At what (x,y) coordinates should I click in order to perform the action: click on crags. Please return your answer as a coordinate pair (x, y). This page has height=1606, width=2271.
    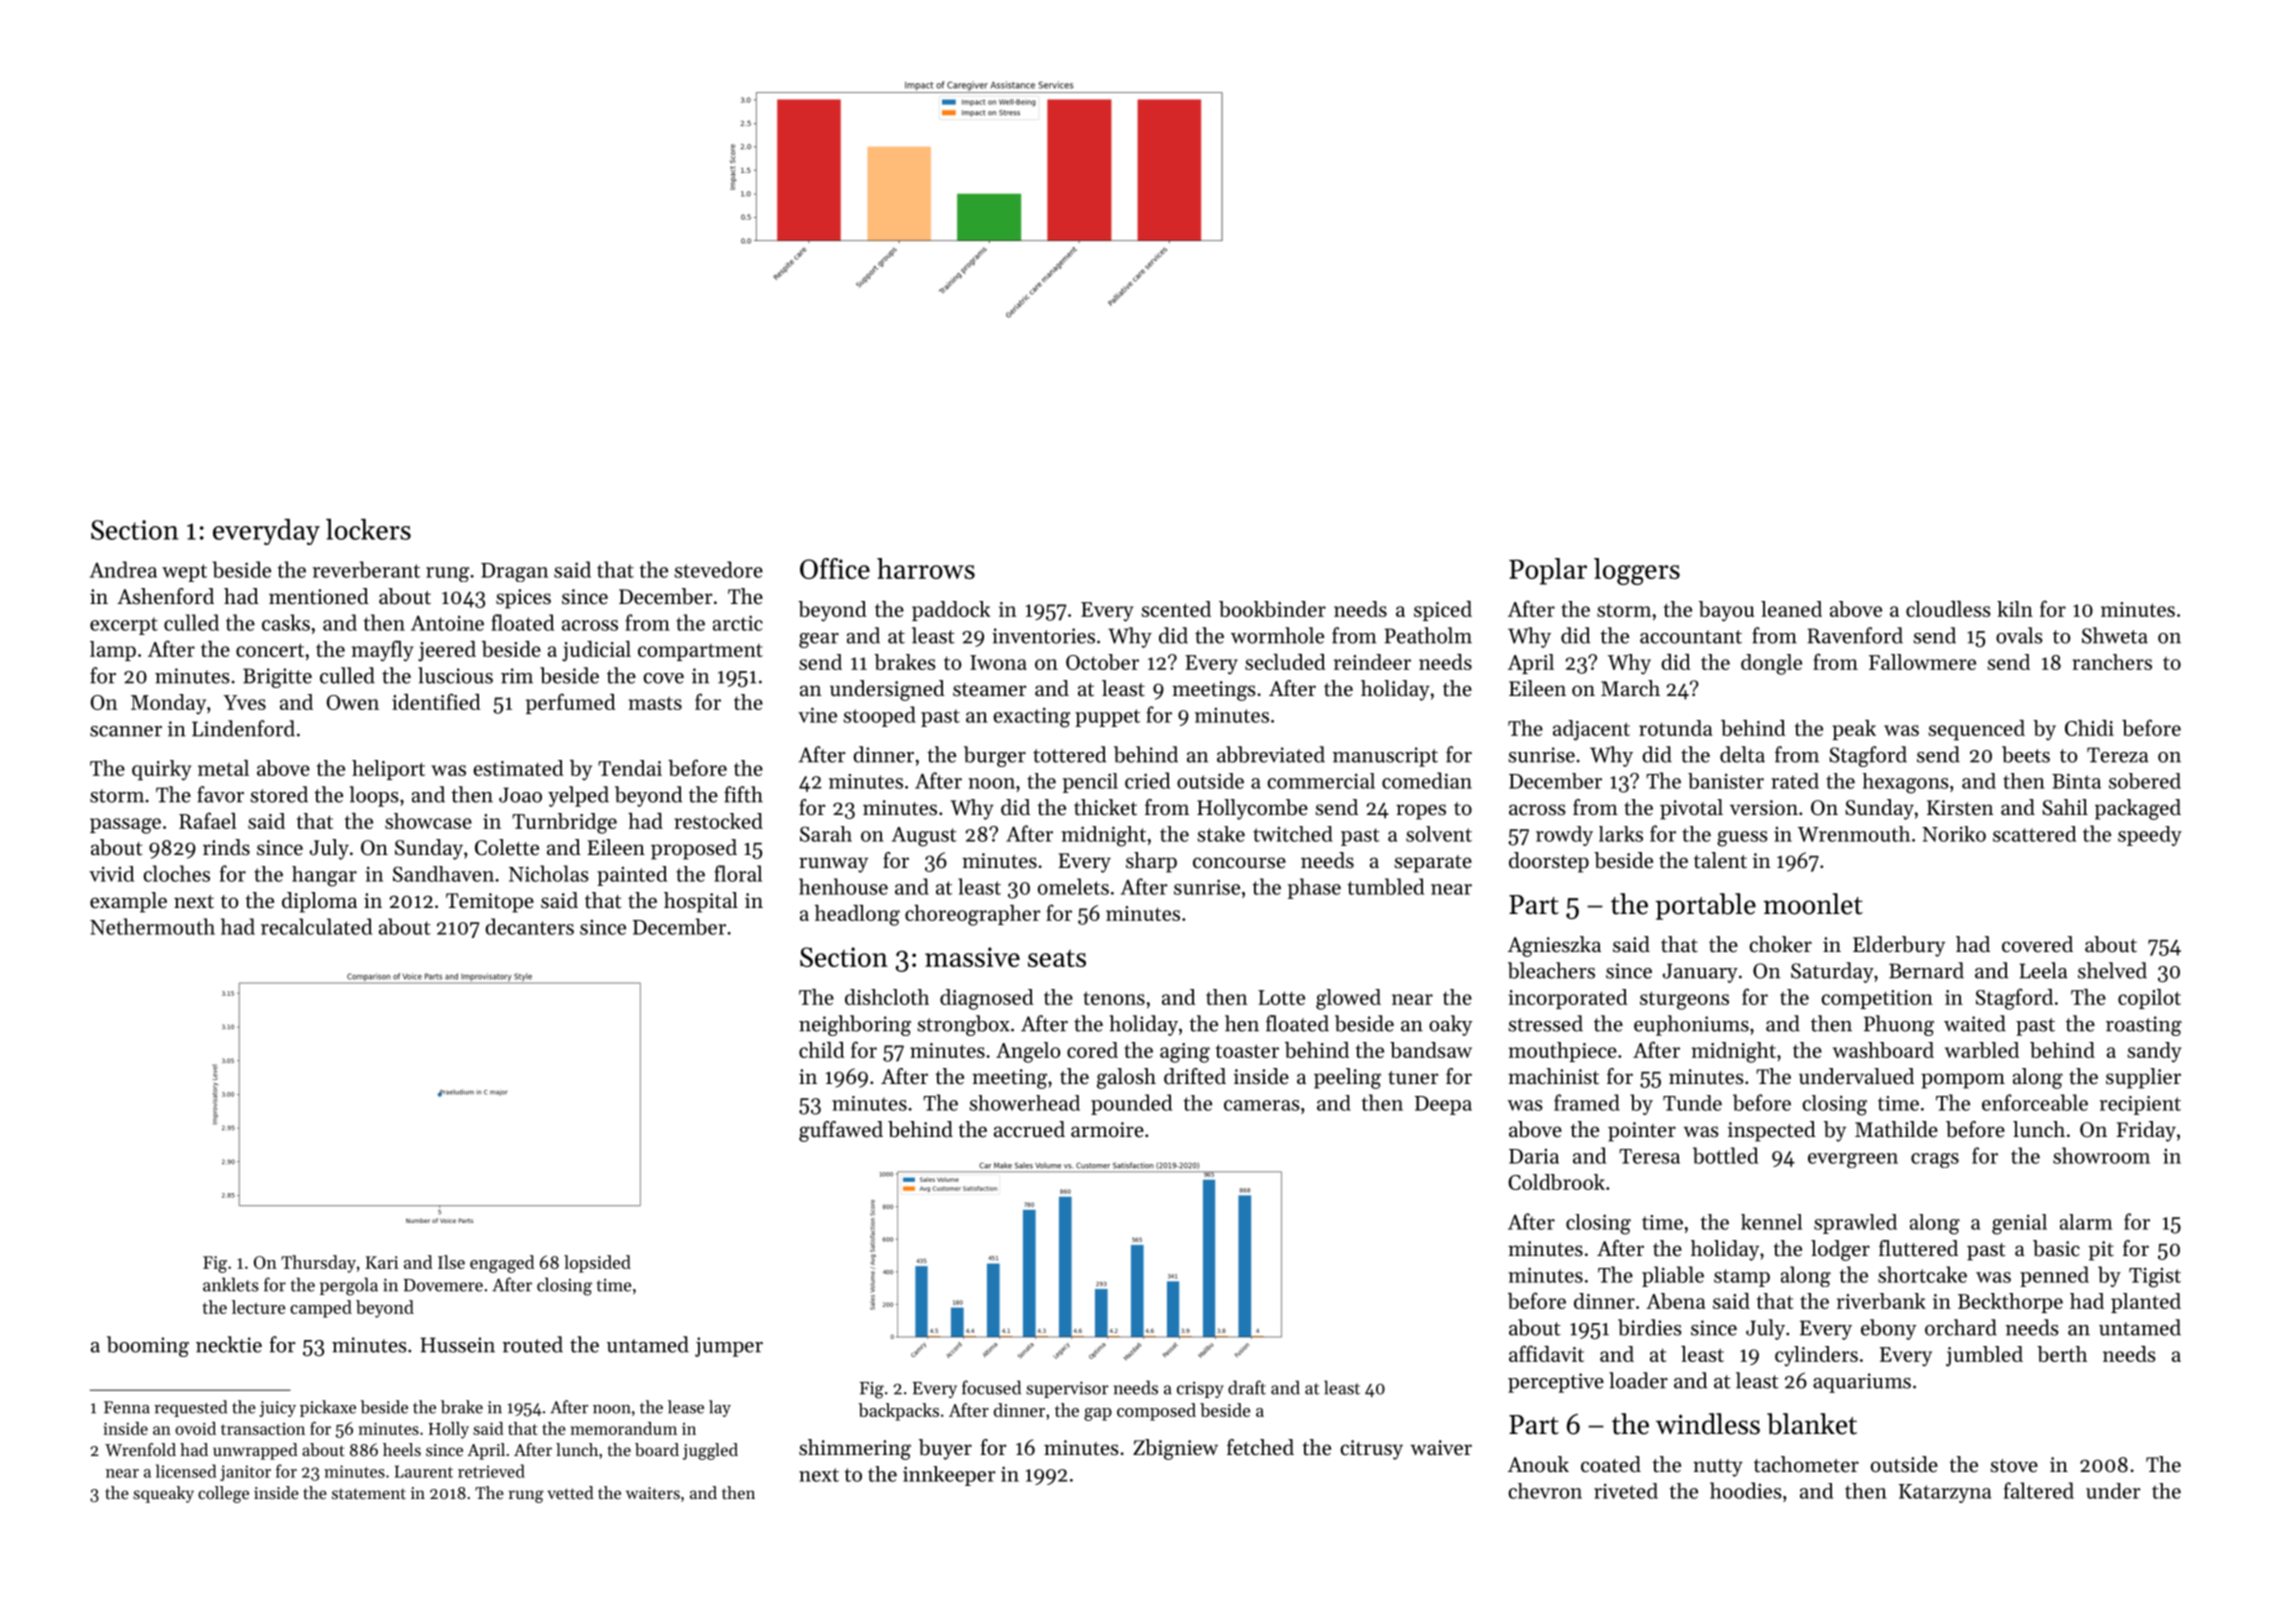
    Looking at the image, I should click on (1935, 1160).
